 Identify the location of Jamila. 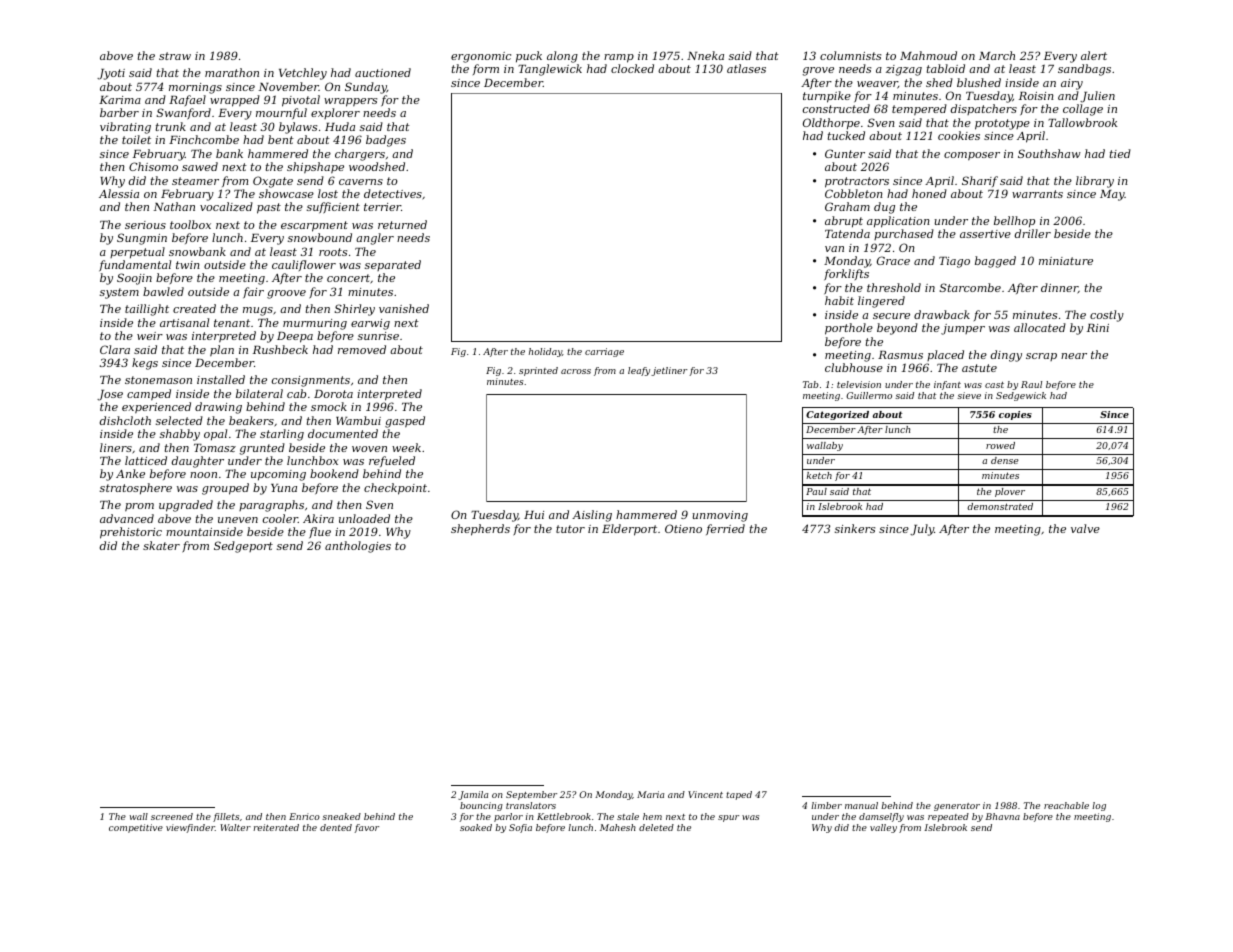
(473, 795).
